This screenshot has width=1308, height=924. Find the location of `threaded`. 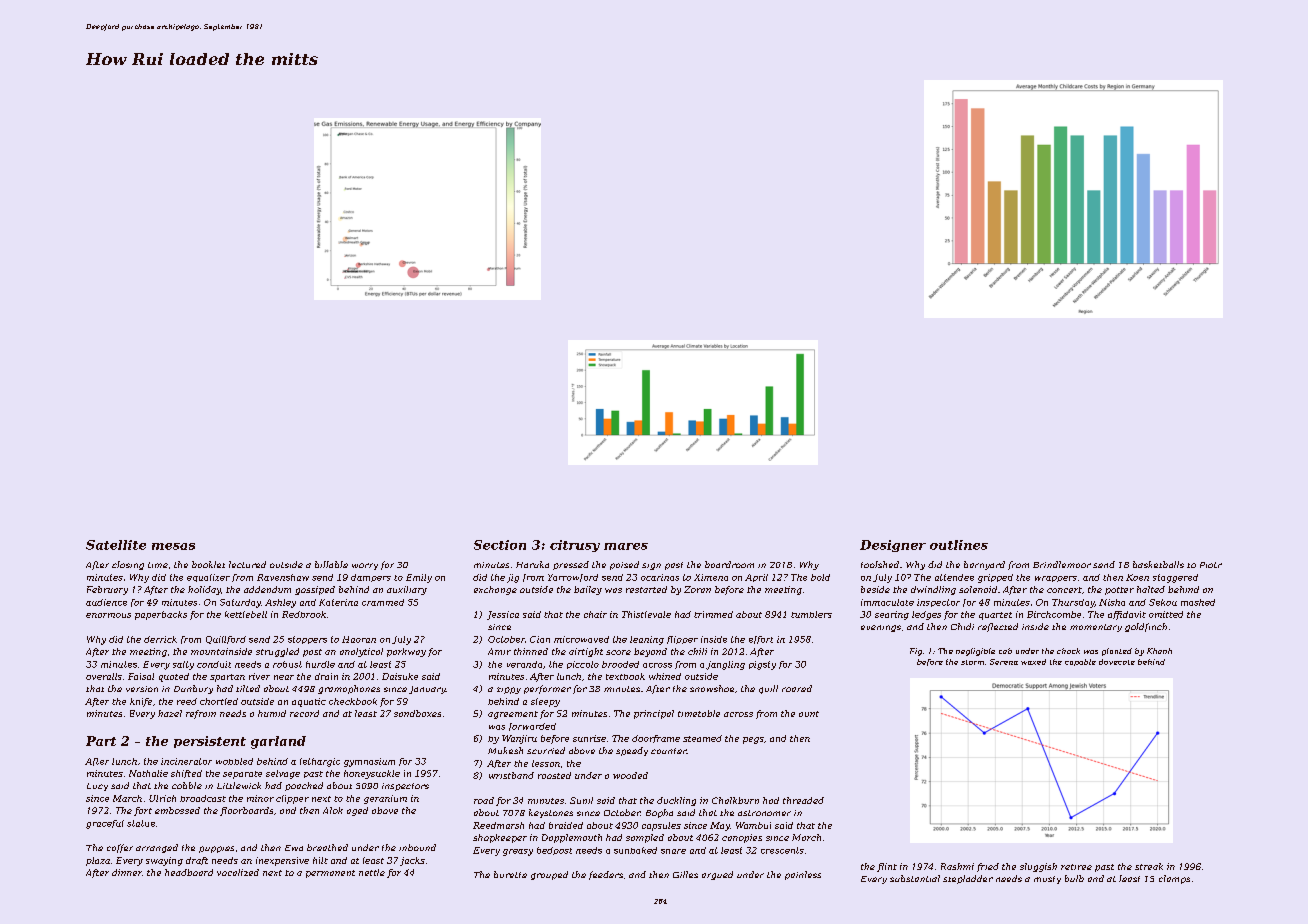

threaded is located at coordinates (803, 800).
